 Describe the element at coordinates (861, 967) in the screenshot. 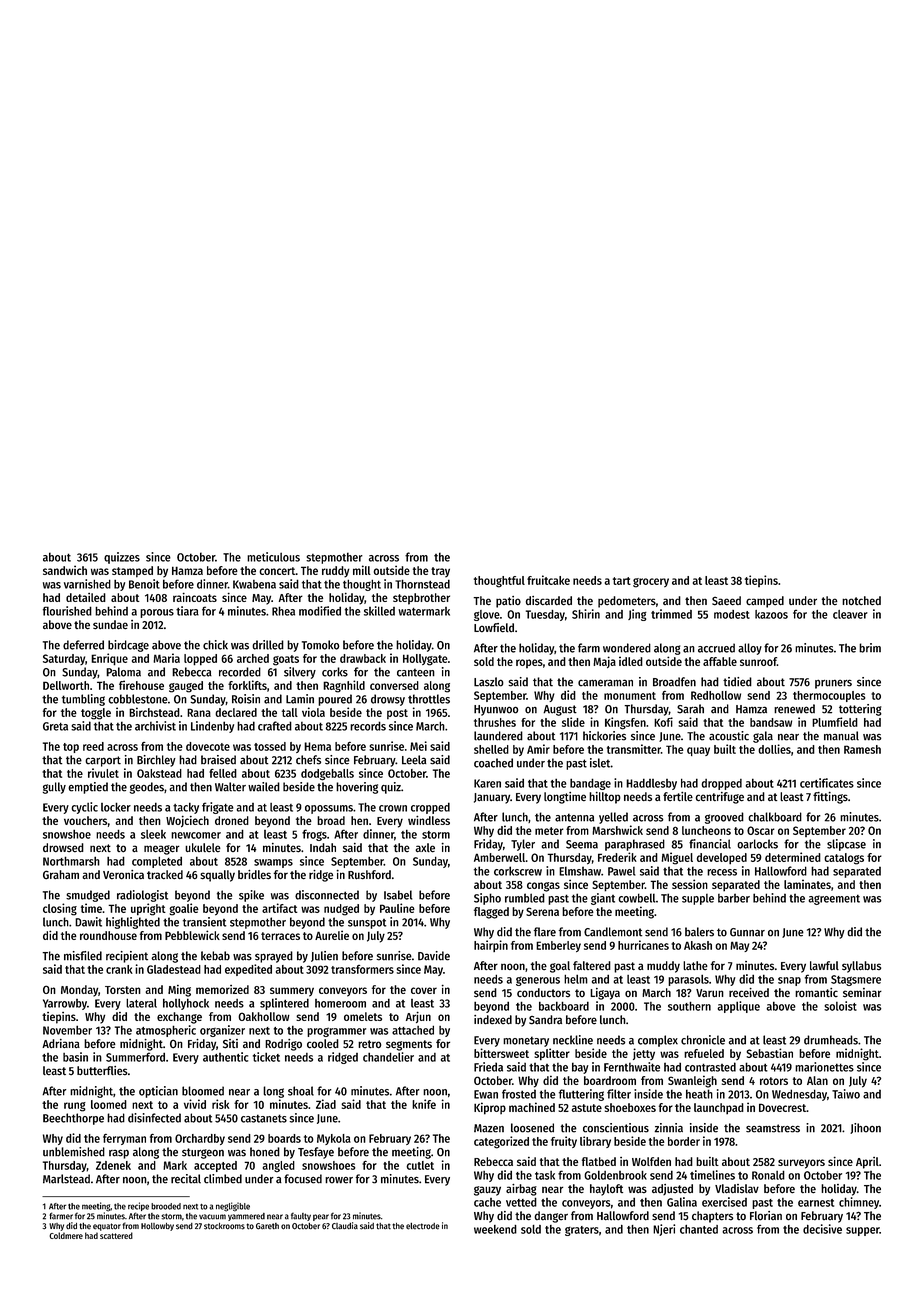

I see `syllabus` at that location.
